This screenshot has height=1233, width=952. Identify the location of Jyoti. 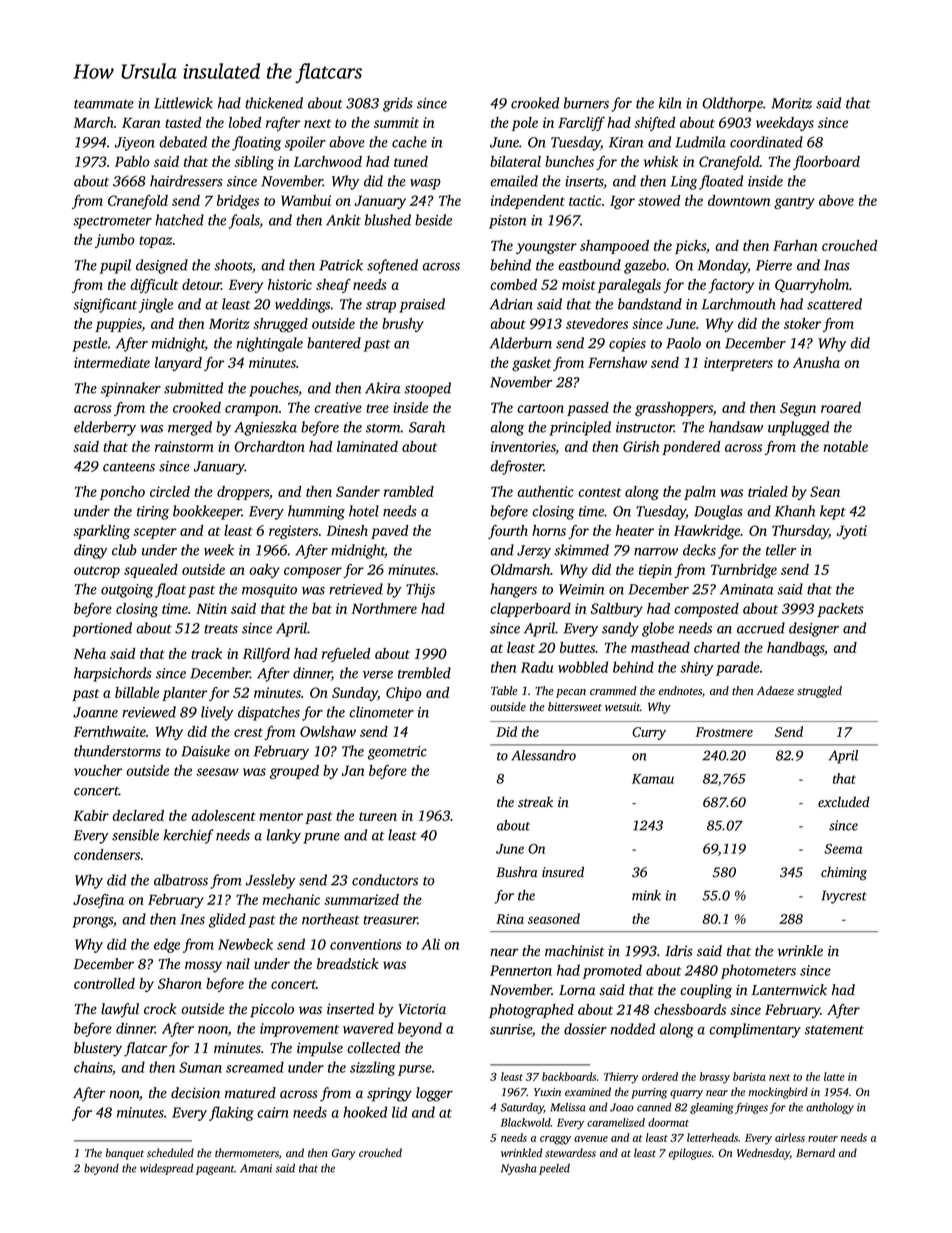
(852, 532).
